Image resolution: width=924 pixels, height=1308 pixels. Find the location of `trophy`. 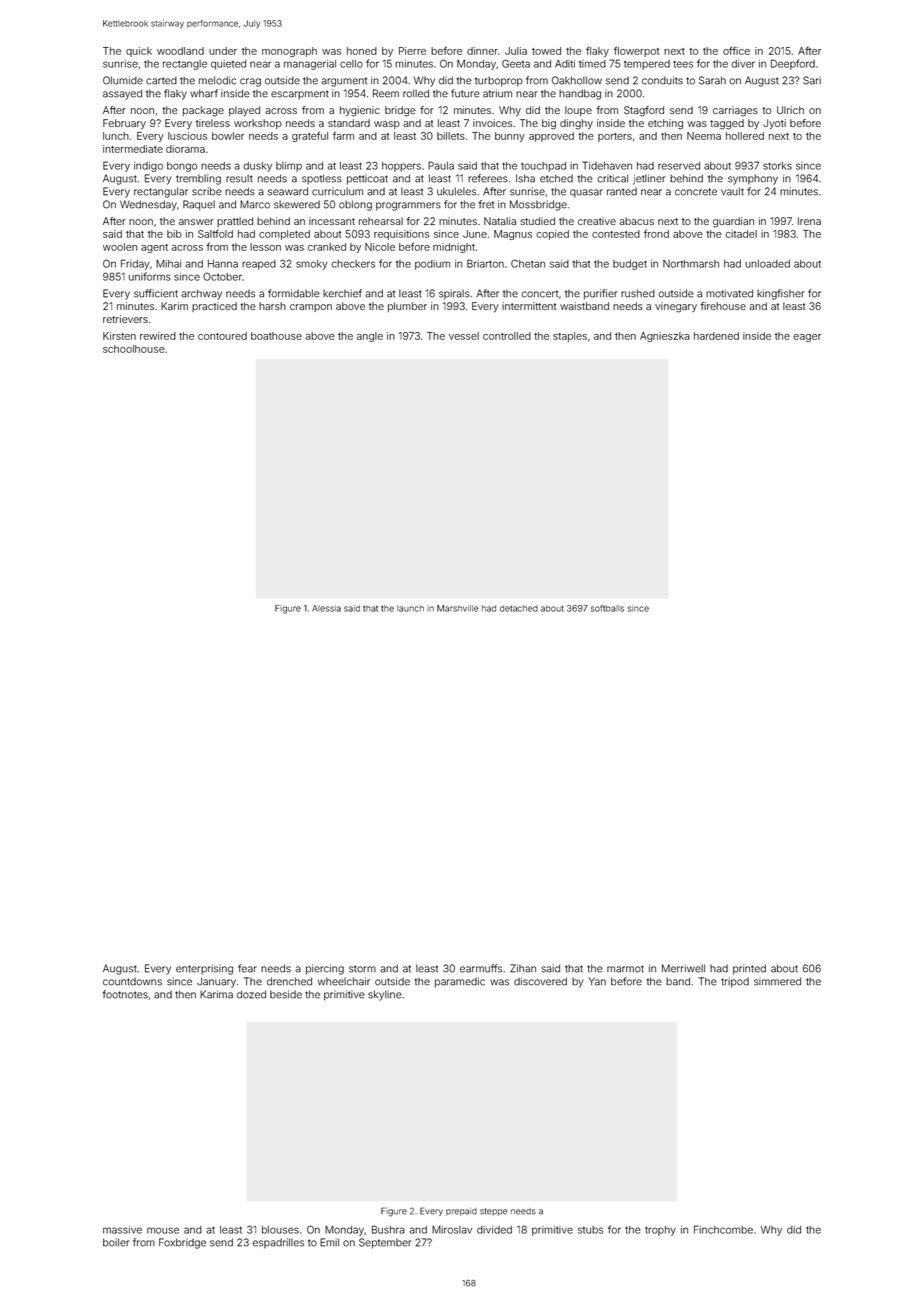

trophy is located at coordinates (660, 1231).
